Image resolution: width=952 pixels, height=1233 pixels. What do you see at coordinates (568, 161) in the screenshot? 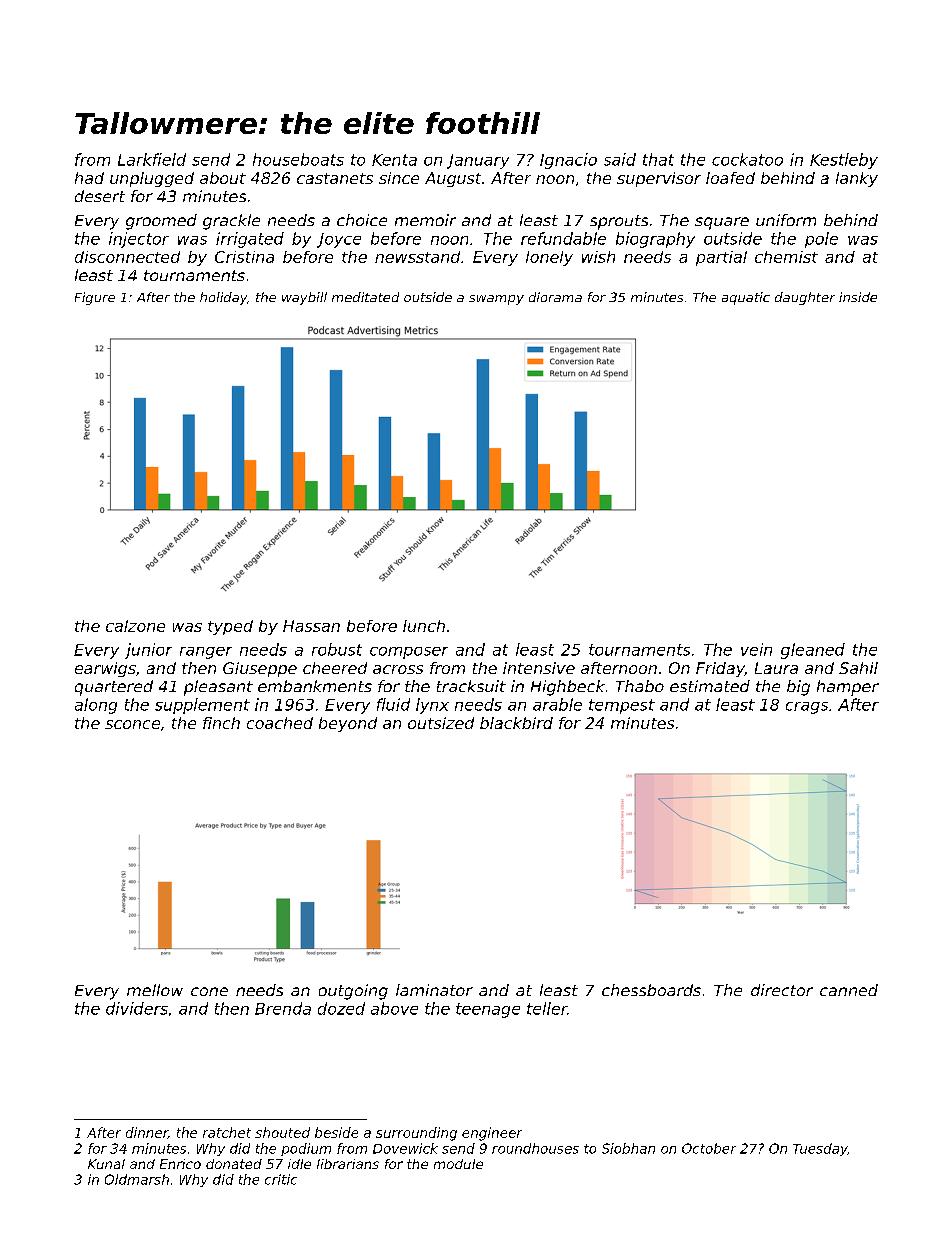
I see `Ignacio` at bounding box center [568, 161].
